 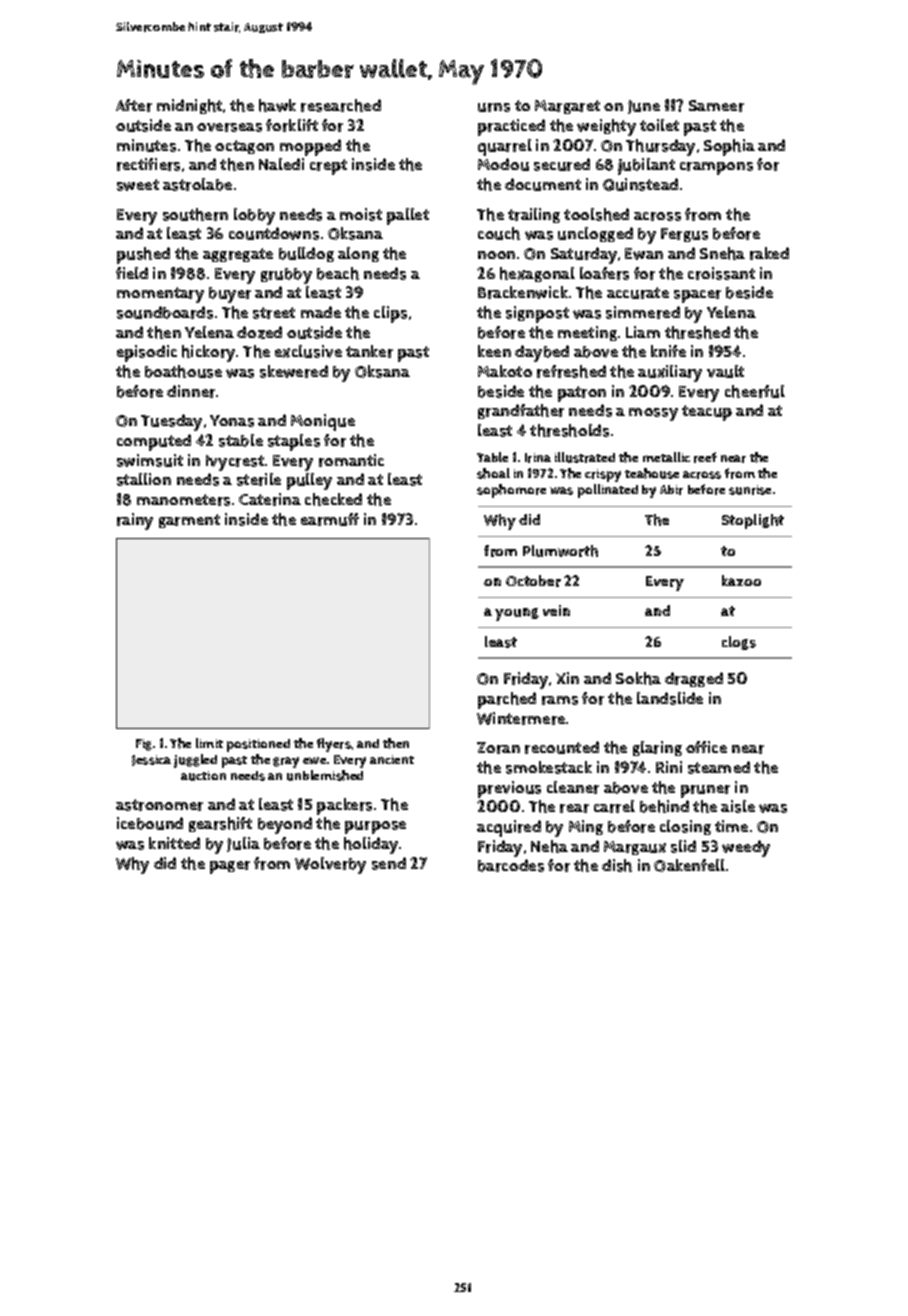 What do you see at coordinates (644, 107) in the image?
I see `June` at bounding box center [644, 107].
